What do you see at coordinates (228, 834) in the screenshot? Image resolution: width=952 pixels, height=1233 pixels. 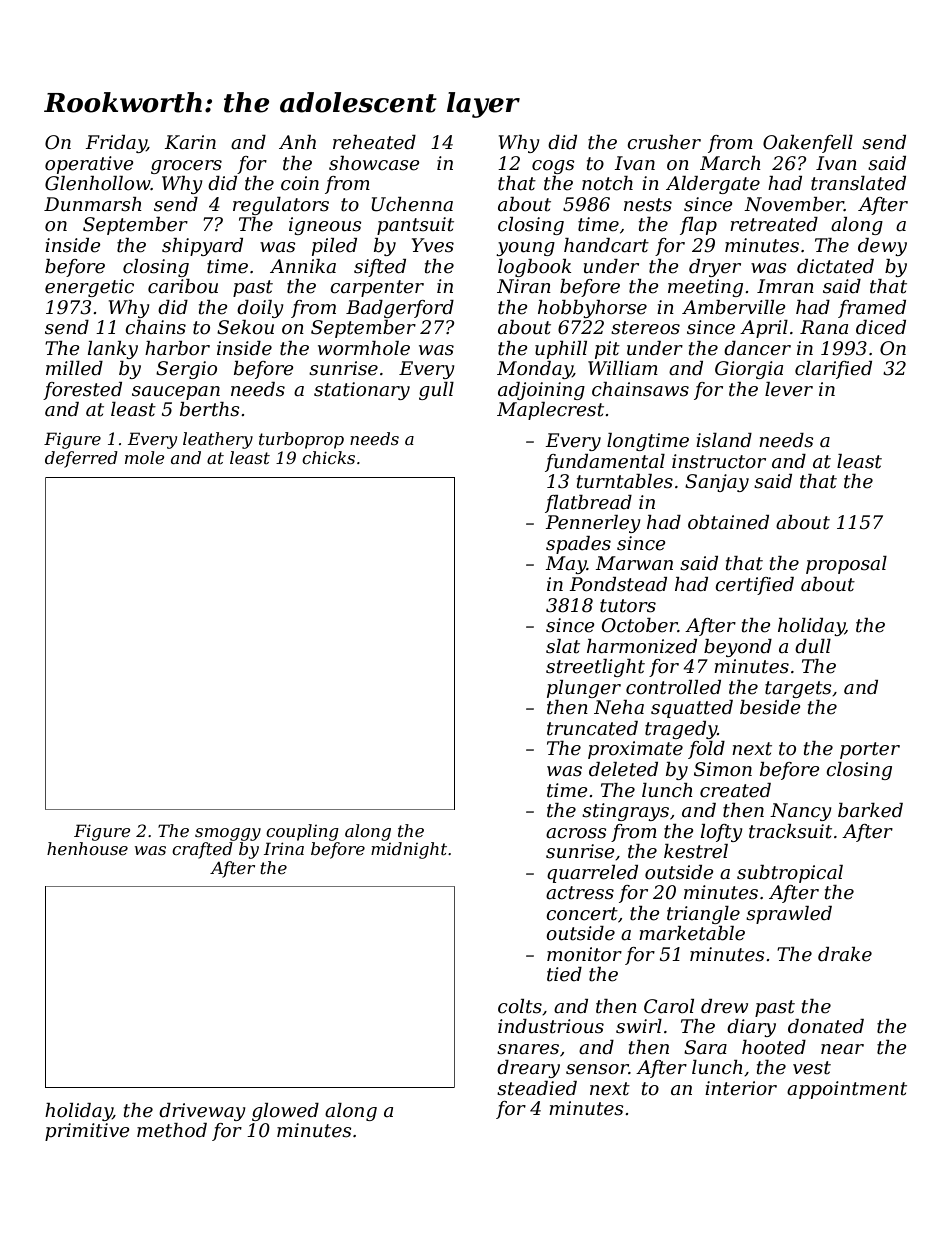 I see `smoggy` at bounding box center [228, 834].
